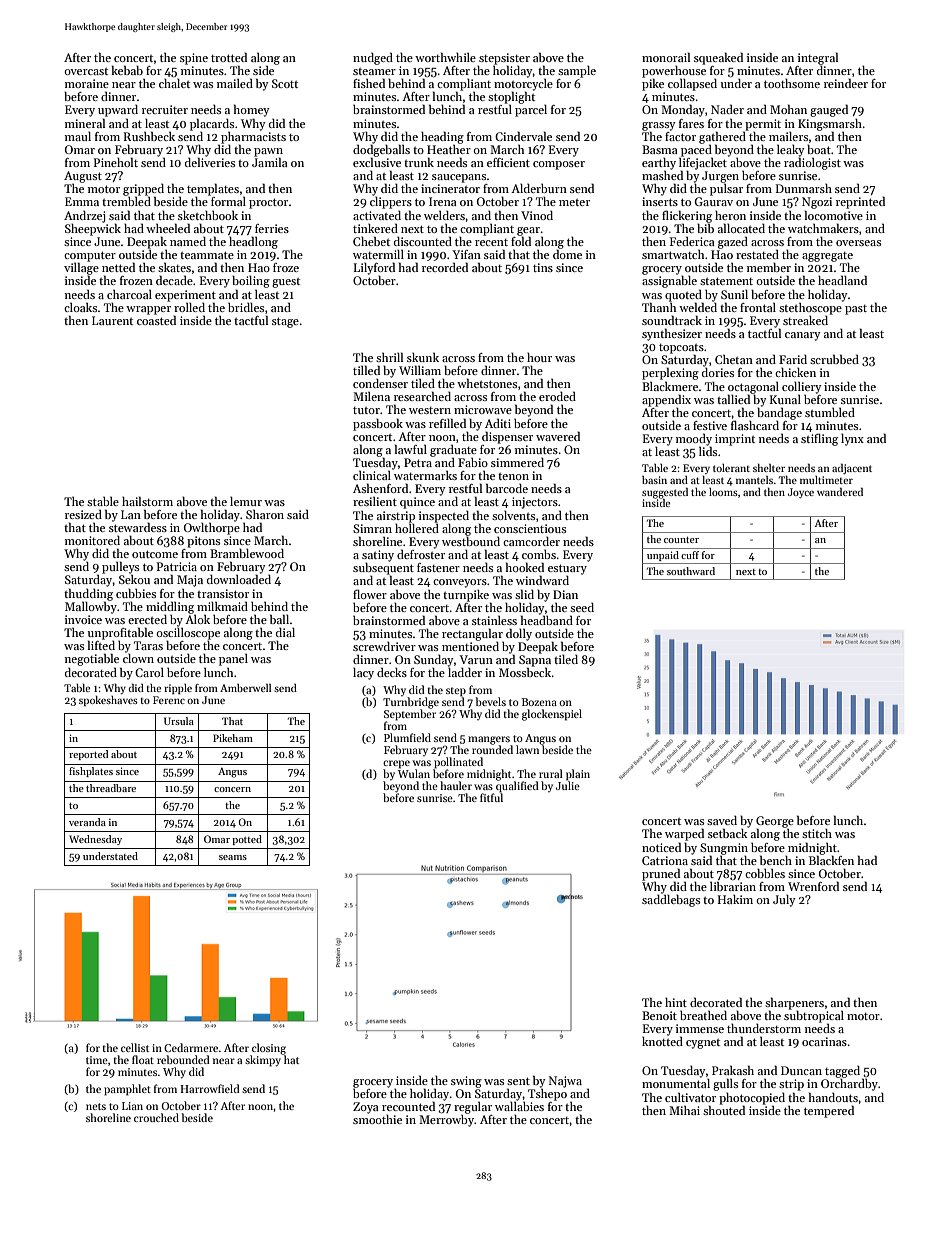 The height and width of the screenshot is (1233, 952). Describe the element at coordinates (724, 849) in the screenshot. I see `Sungmin` at that location.
